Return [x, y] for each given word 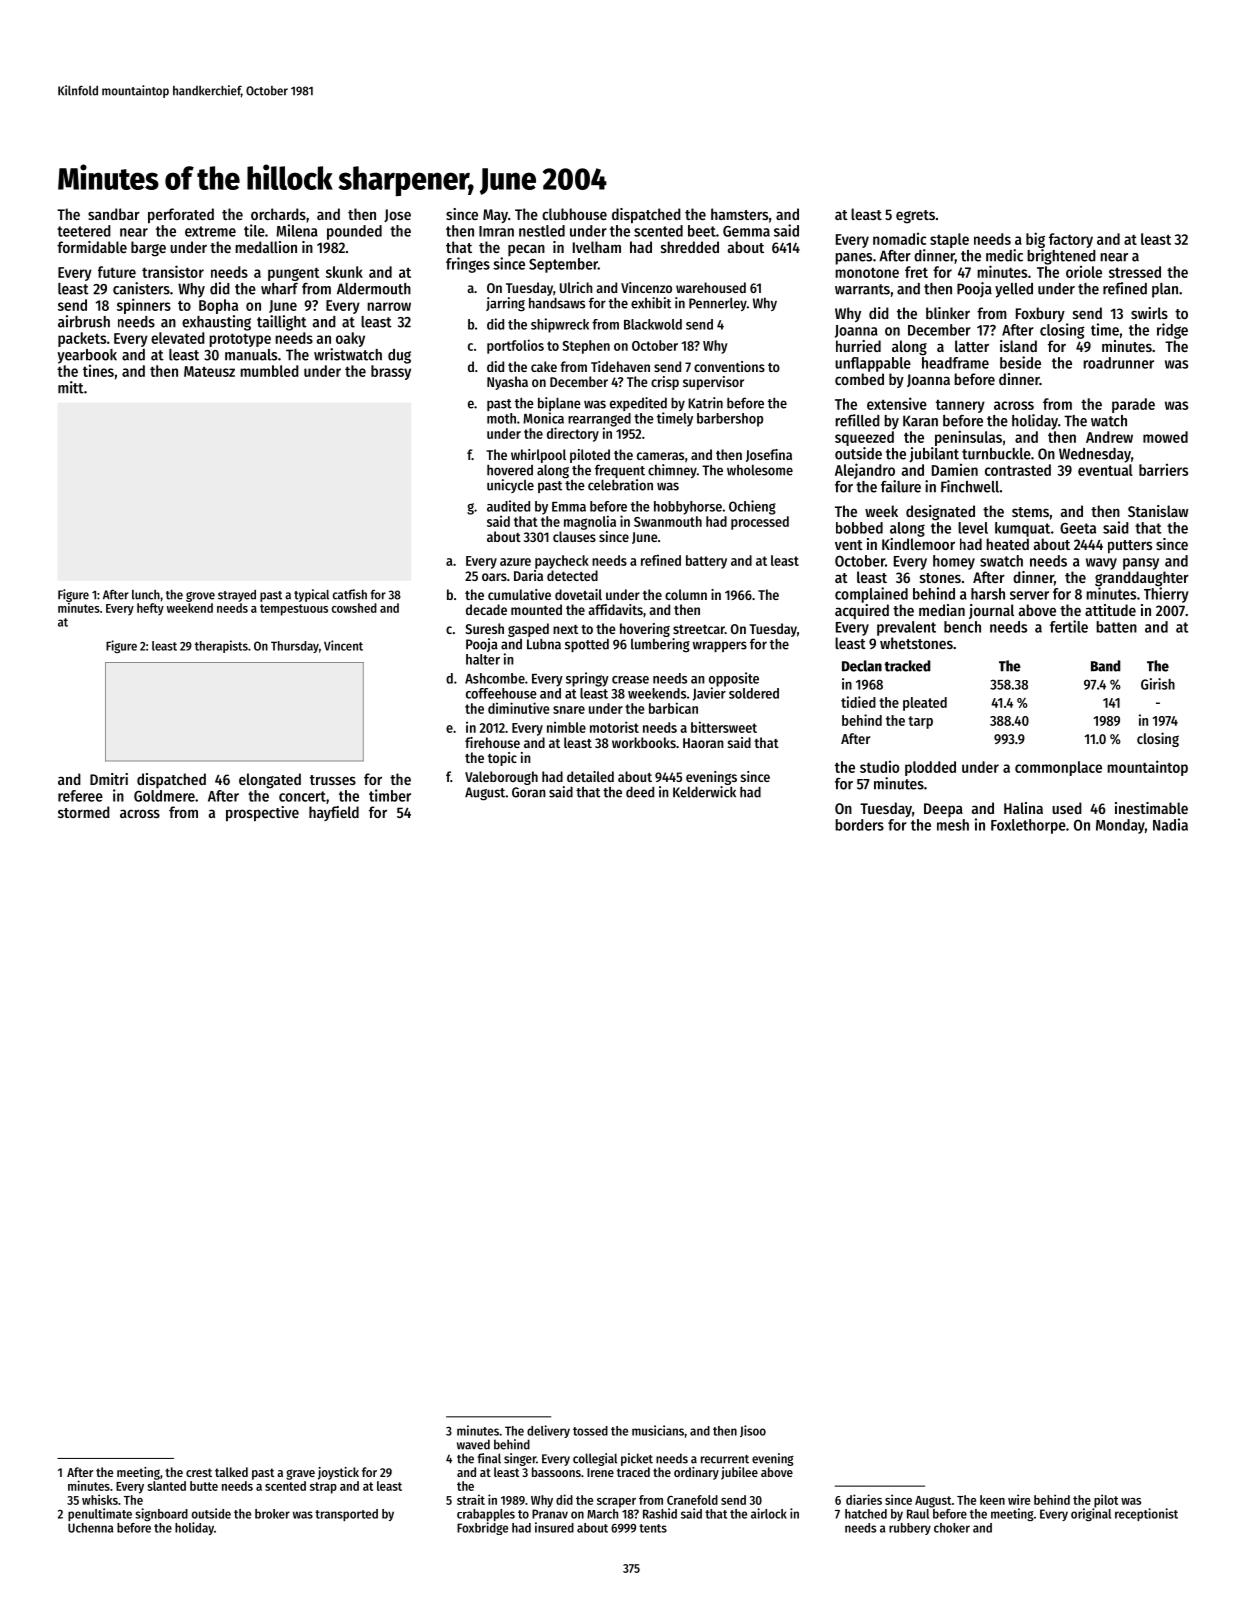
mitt [71, 387]
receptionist [1146, 1514]
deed [640, 792]
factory [1071, 240]
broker [272, 1514]
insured [554, 1527]
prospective [262, 814]
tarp [920, 722]
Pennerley [718, 304]
